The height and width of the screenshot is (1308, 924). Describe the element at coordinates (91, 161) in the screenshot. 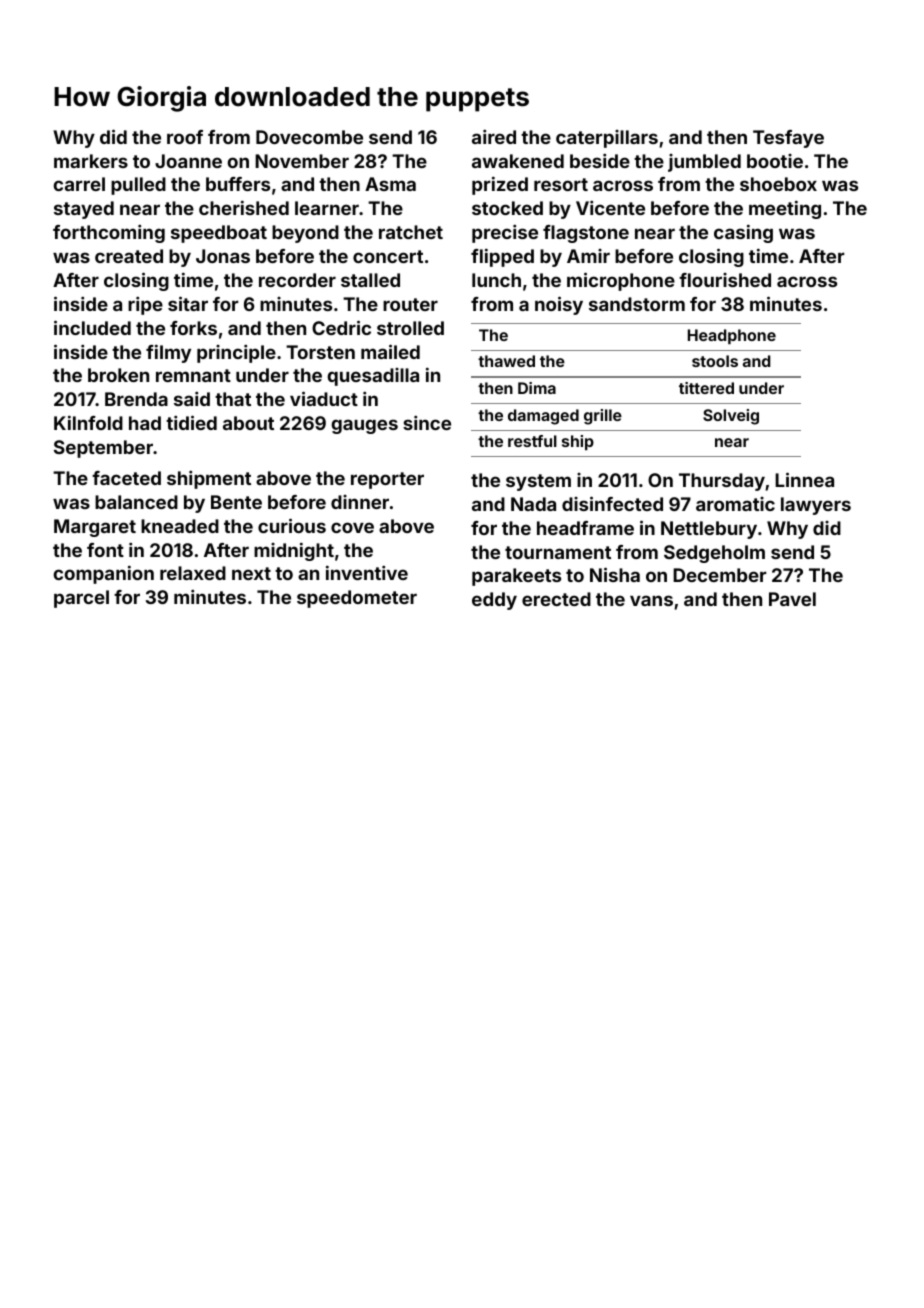

I see `markers` at that location.
